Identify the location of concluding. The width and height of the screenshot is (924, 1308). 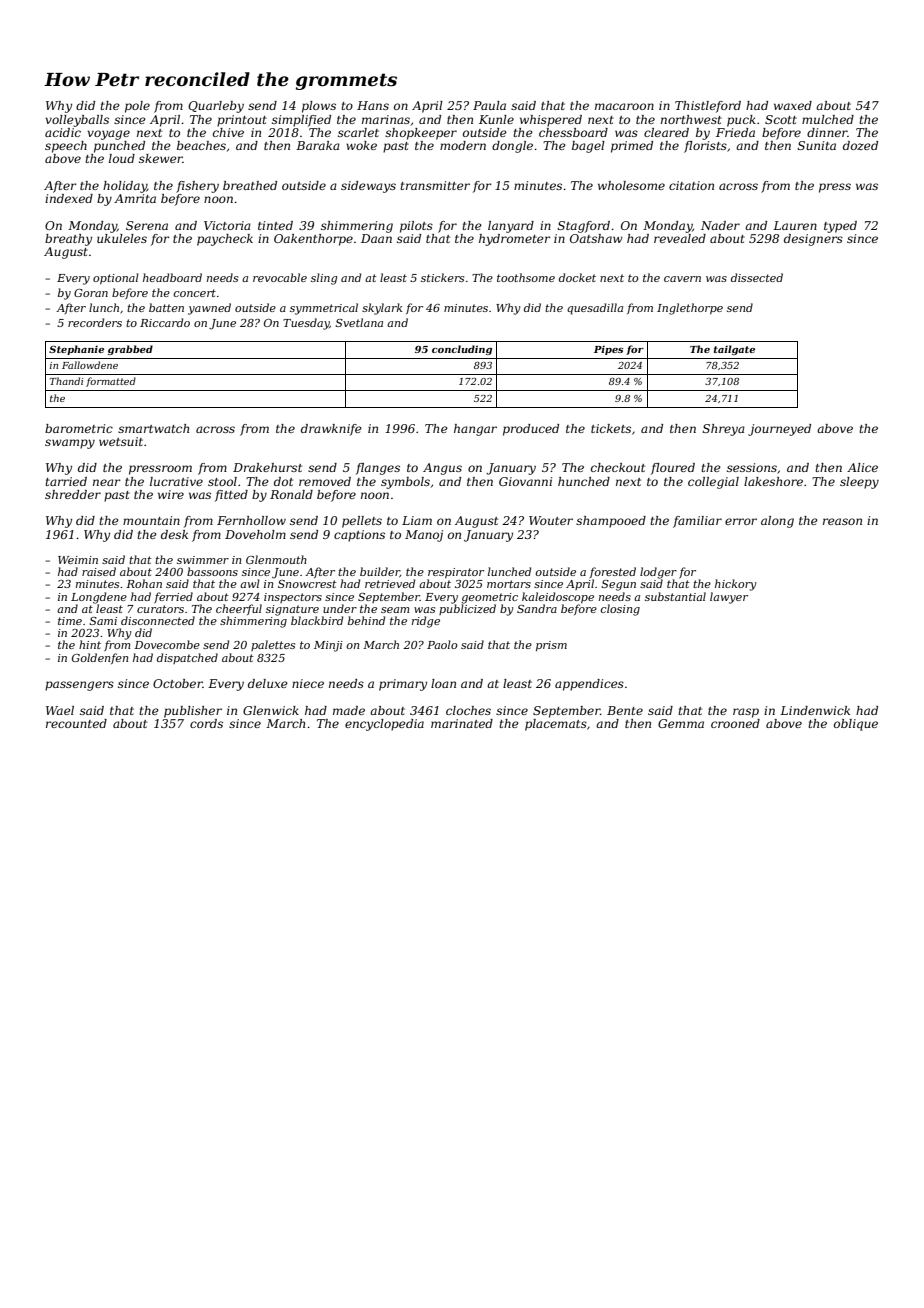
(462, 350).
